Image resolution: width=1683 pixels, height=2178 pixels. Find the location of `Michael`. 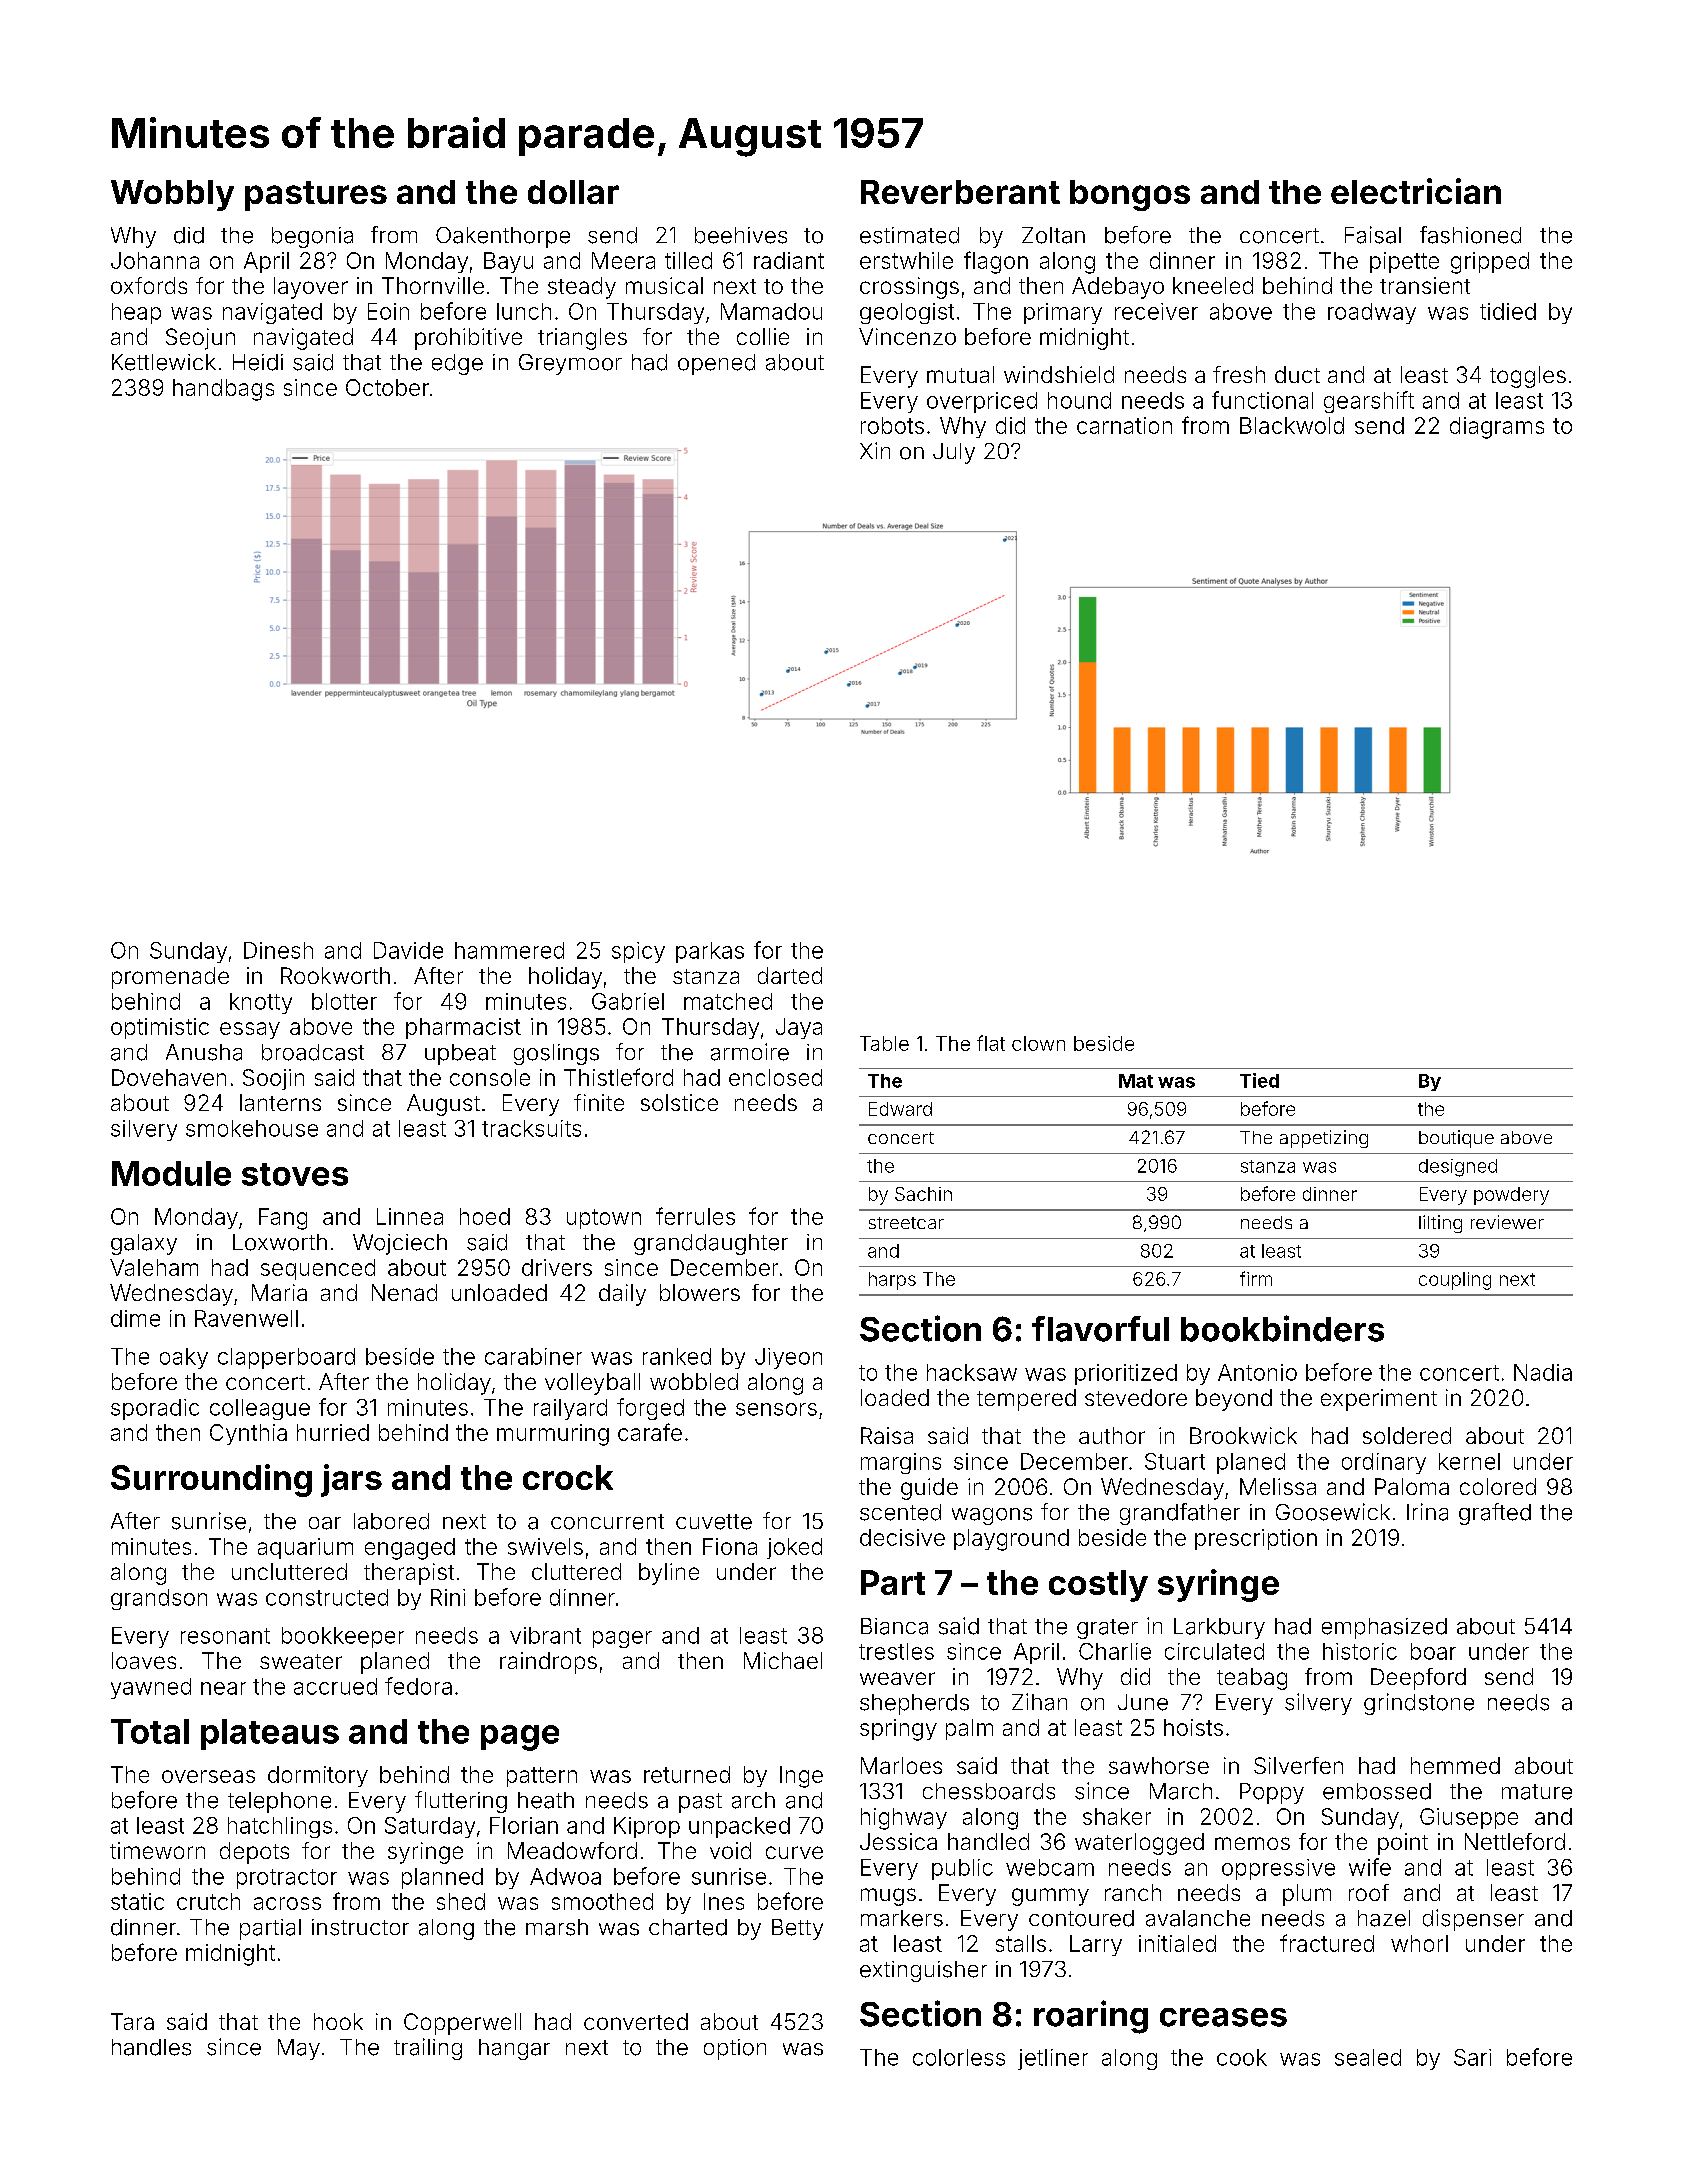

Michael is located at coordinates (783, 1660).
